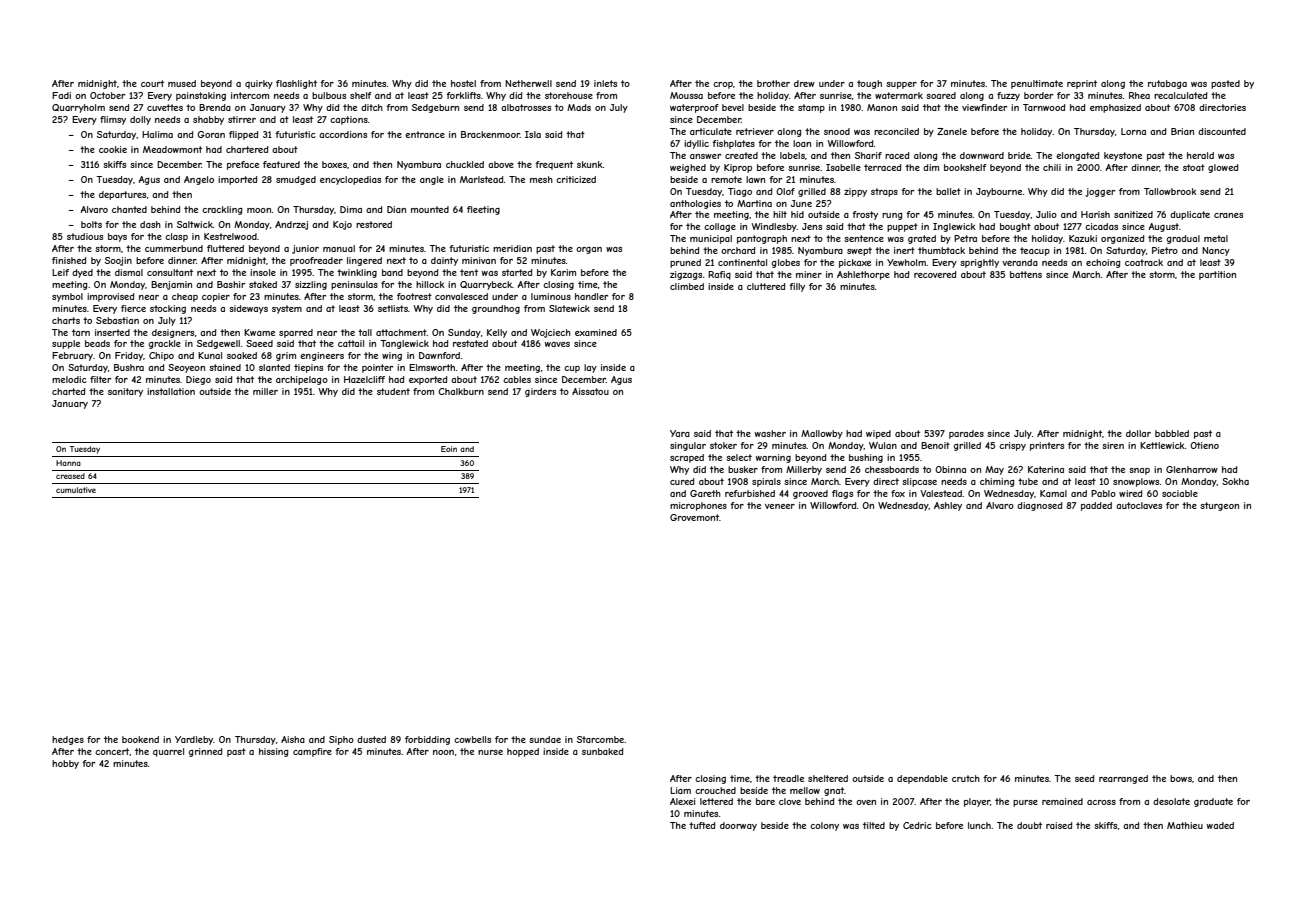 The height and width of the image is (924, 1308). What do you see at coordinates (1138, 433) in the image?
I see `dollar` at bounding box center [1138, 433].
